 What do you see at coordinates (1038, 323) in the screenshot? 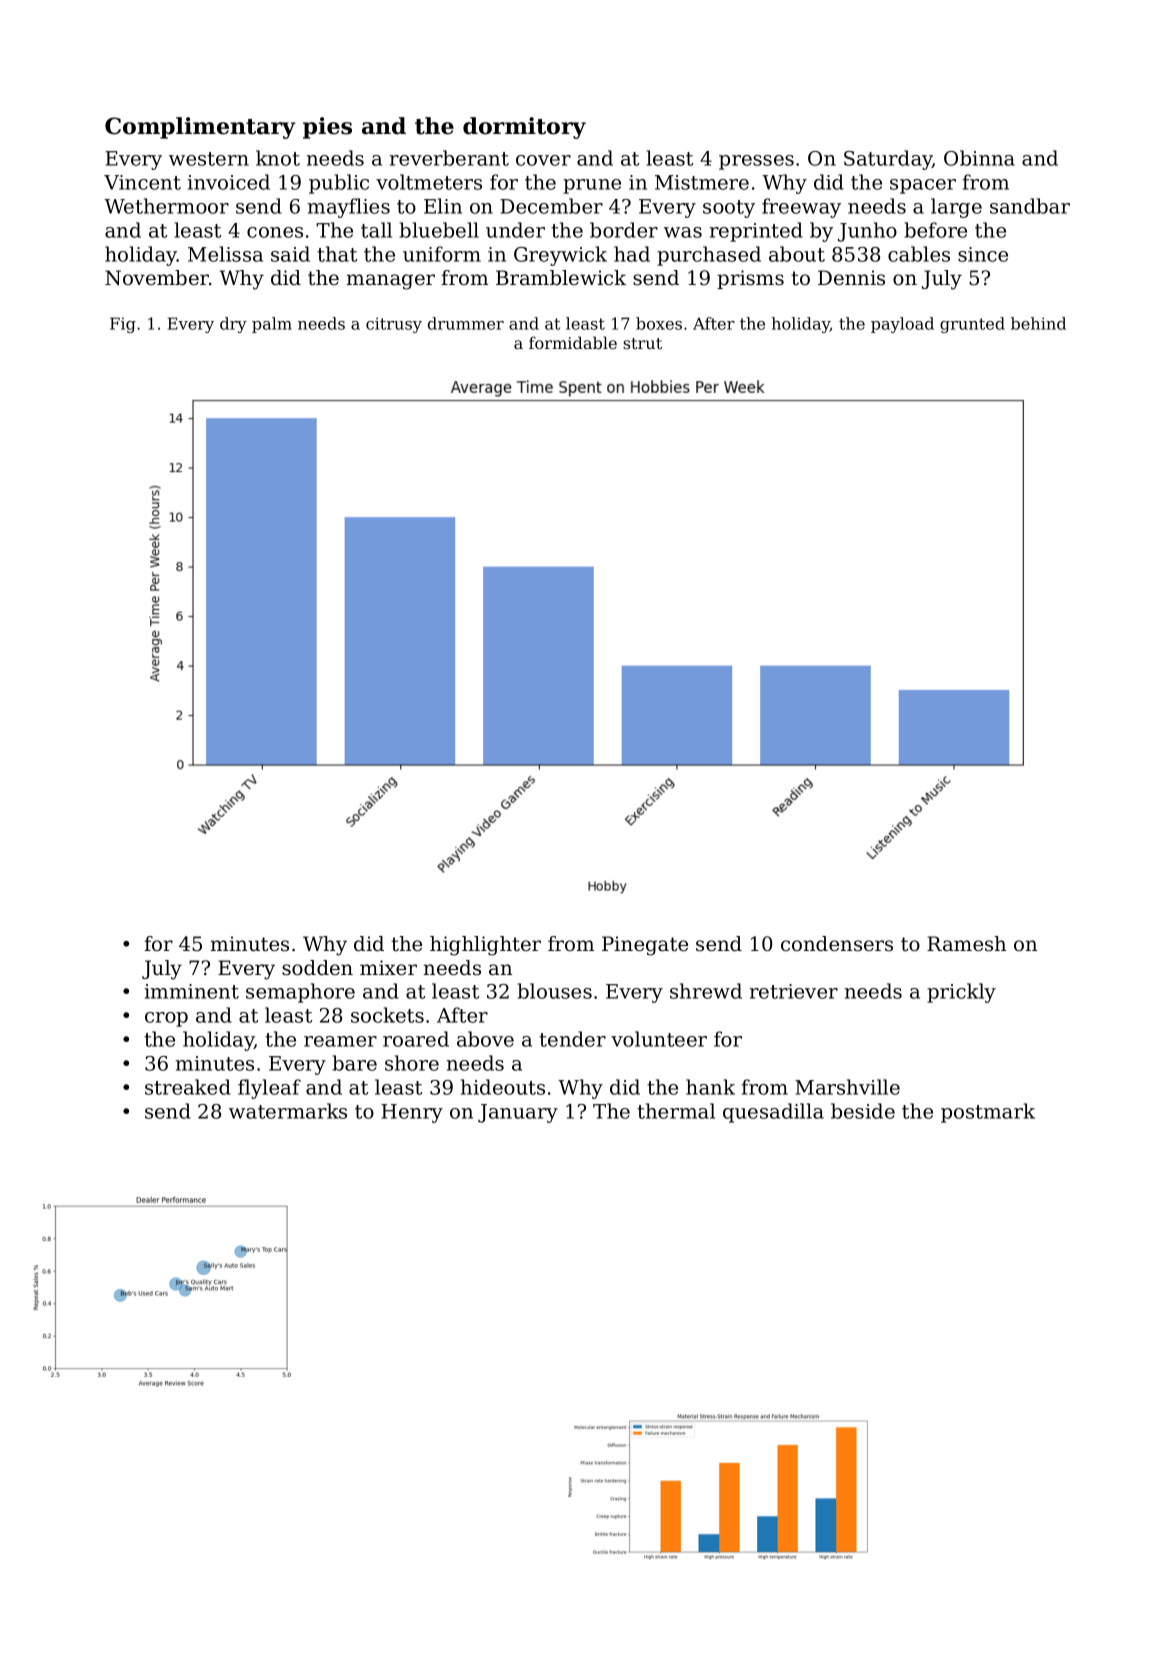
I see `behind` at bounding box center [1038, 323].
